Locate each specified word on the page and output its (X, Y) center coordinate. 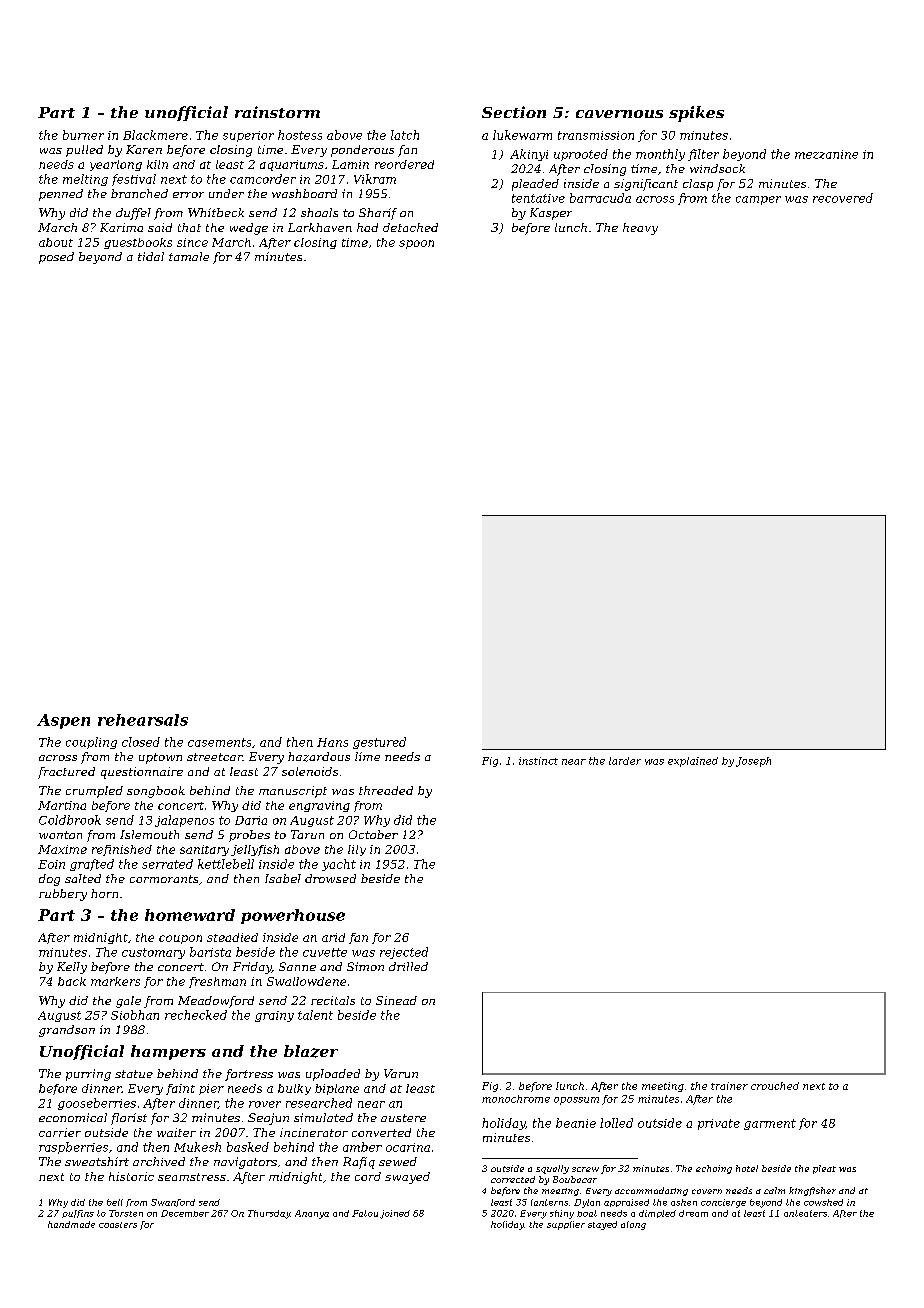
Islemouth (149, 834)
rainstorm (277, 112)
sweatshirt (97, 1161)
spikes (696, 114)
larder (625, 761)
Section (514, 112)
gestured (379, 743)
